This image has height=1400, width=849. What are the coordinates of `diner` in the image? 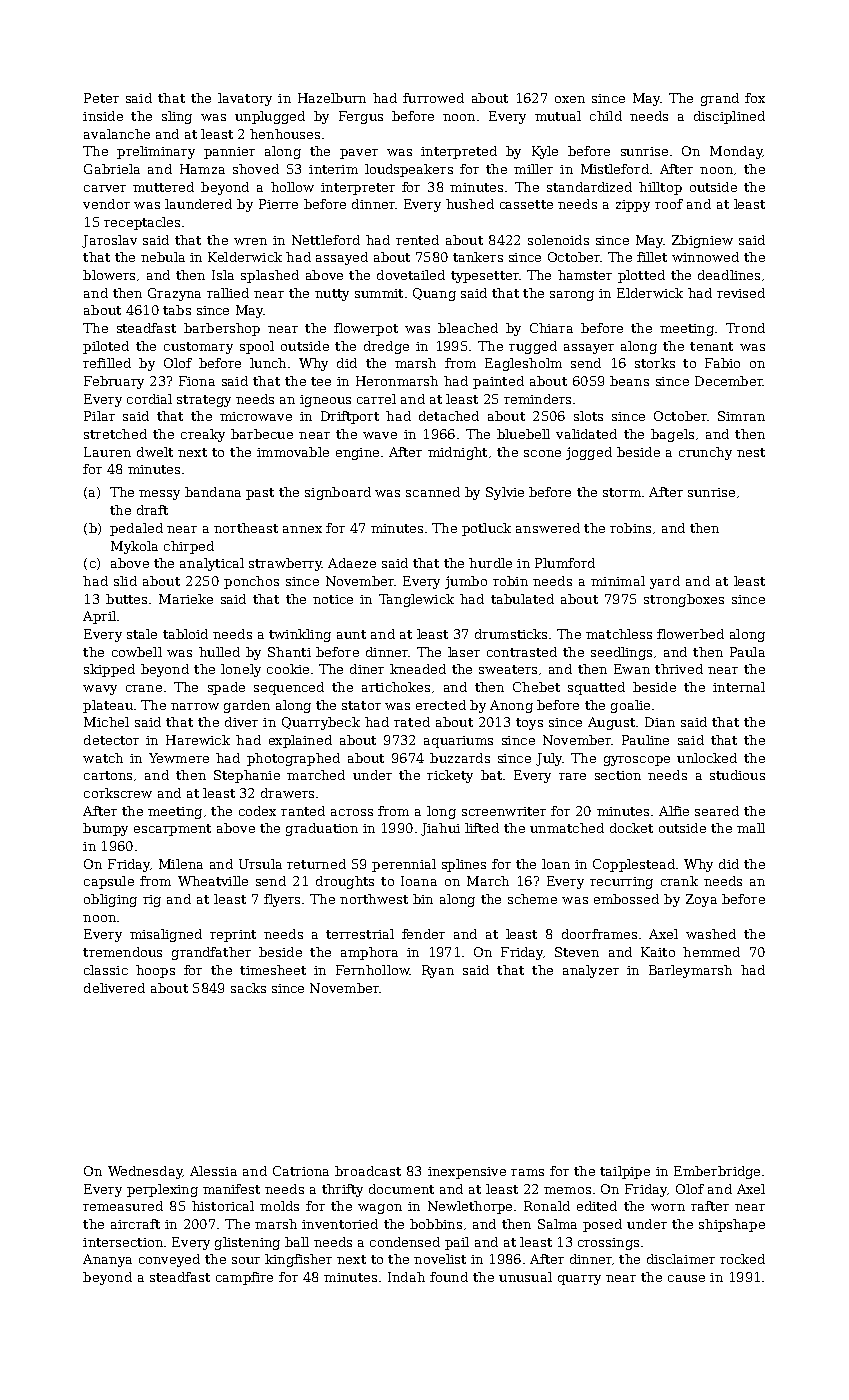 It's located at (367, 669).
